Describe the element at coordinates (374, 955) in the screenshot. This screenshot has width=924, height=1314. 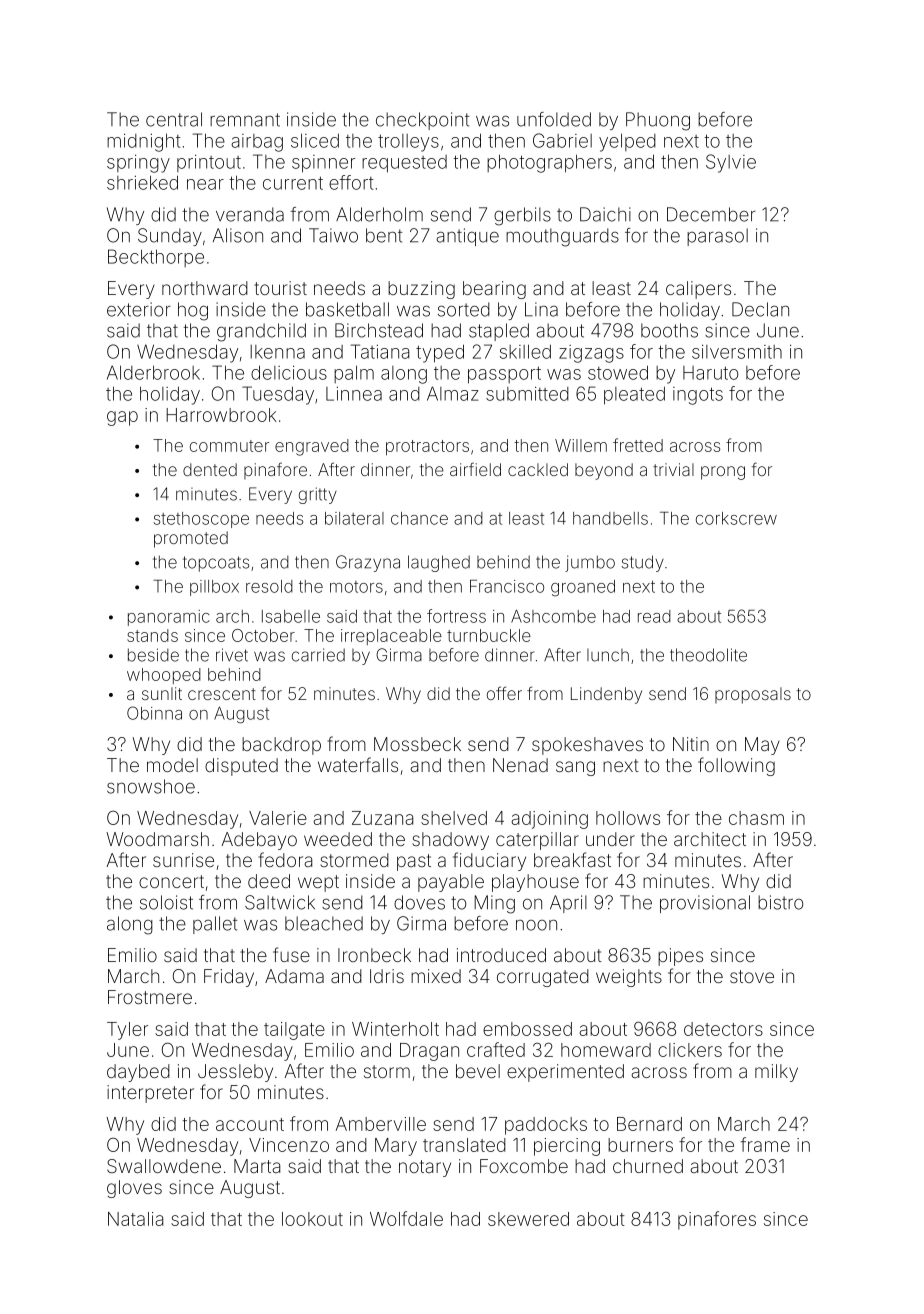
I see `Ironbeck` at that location.
